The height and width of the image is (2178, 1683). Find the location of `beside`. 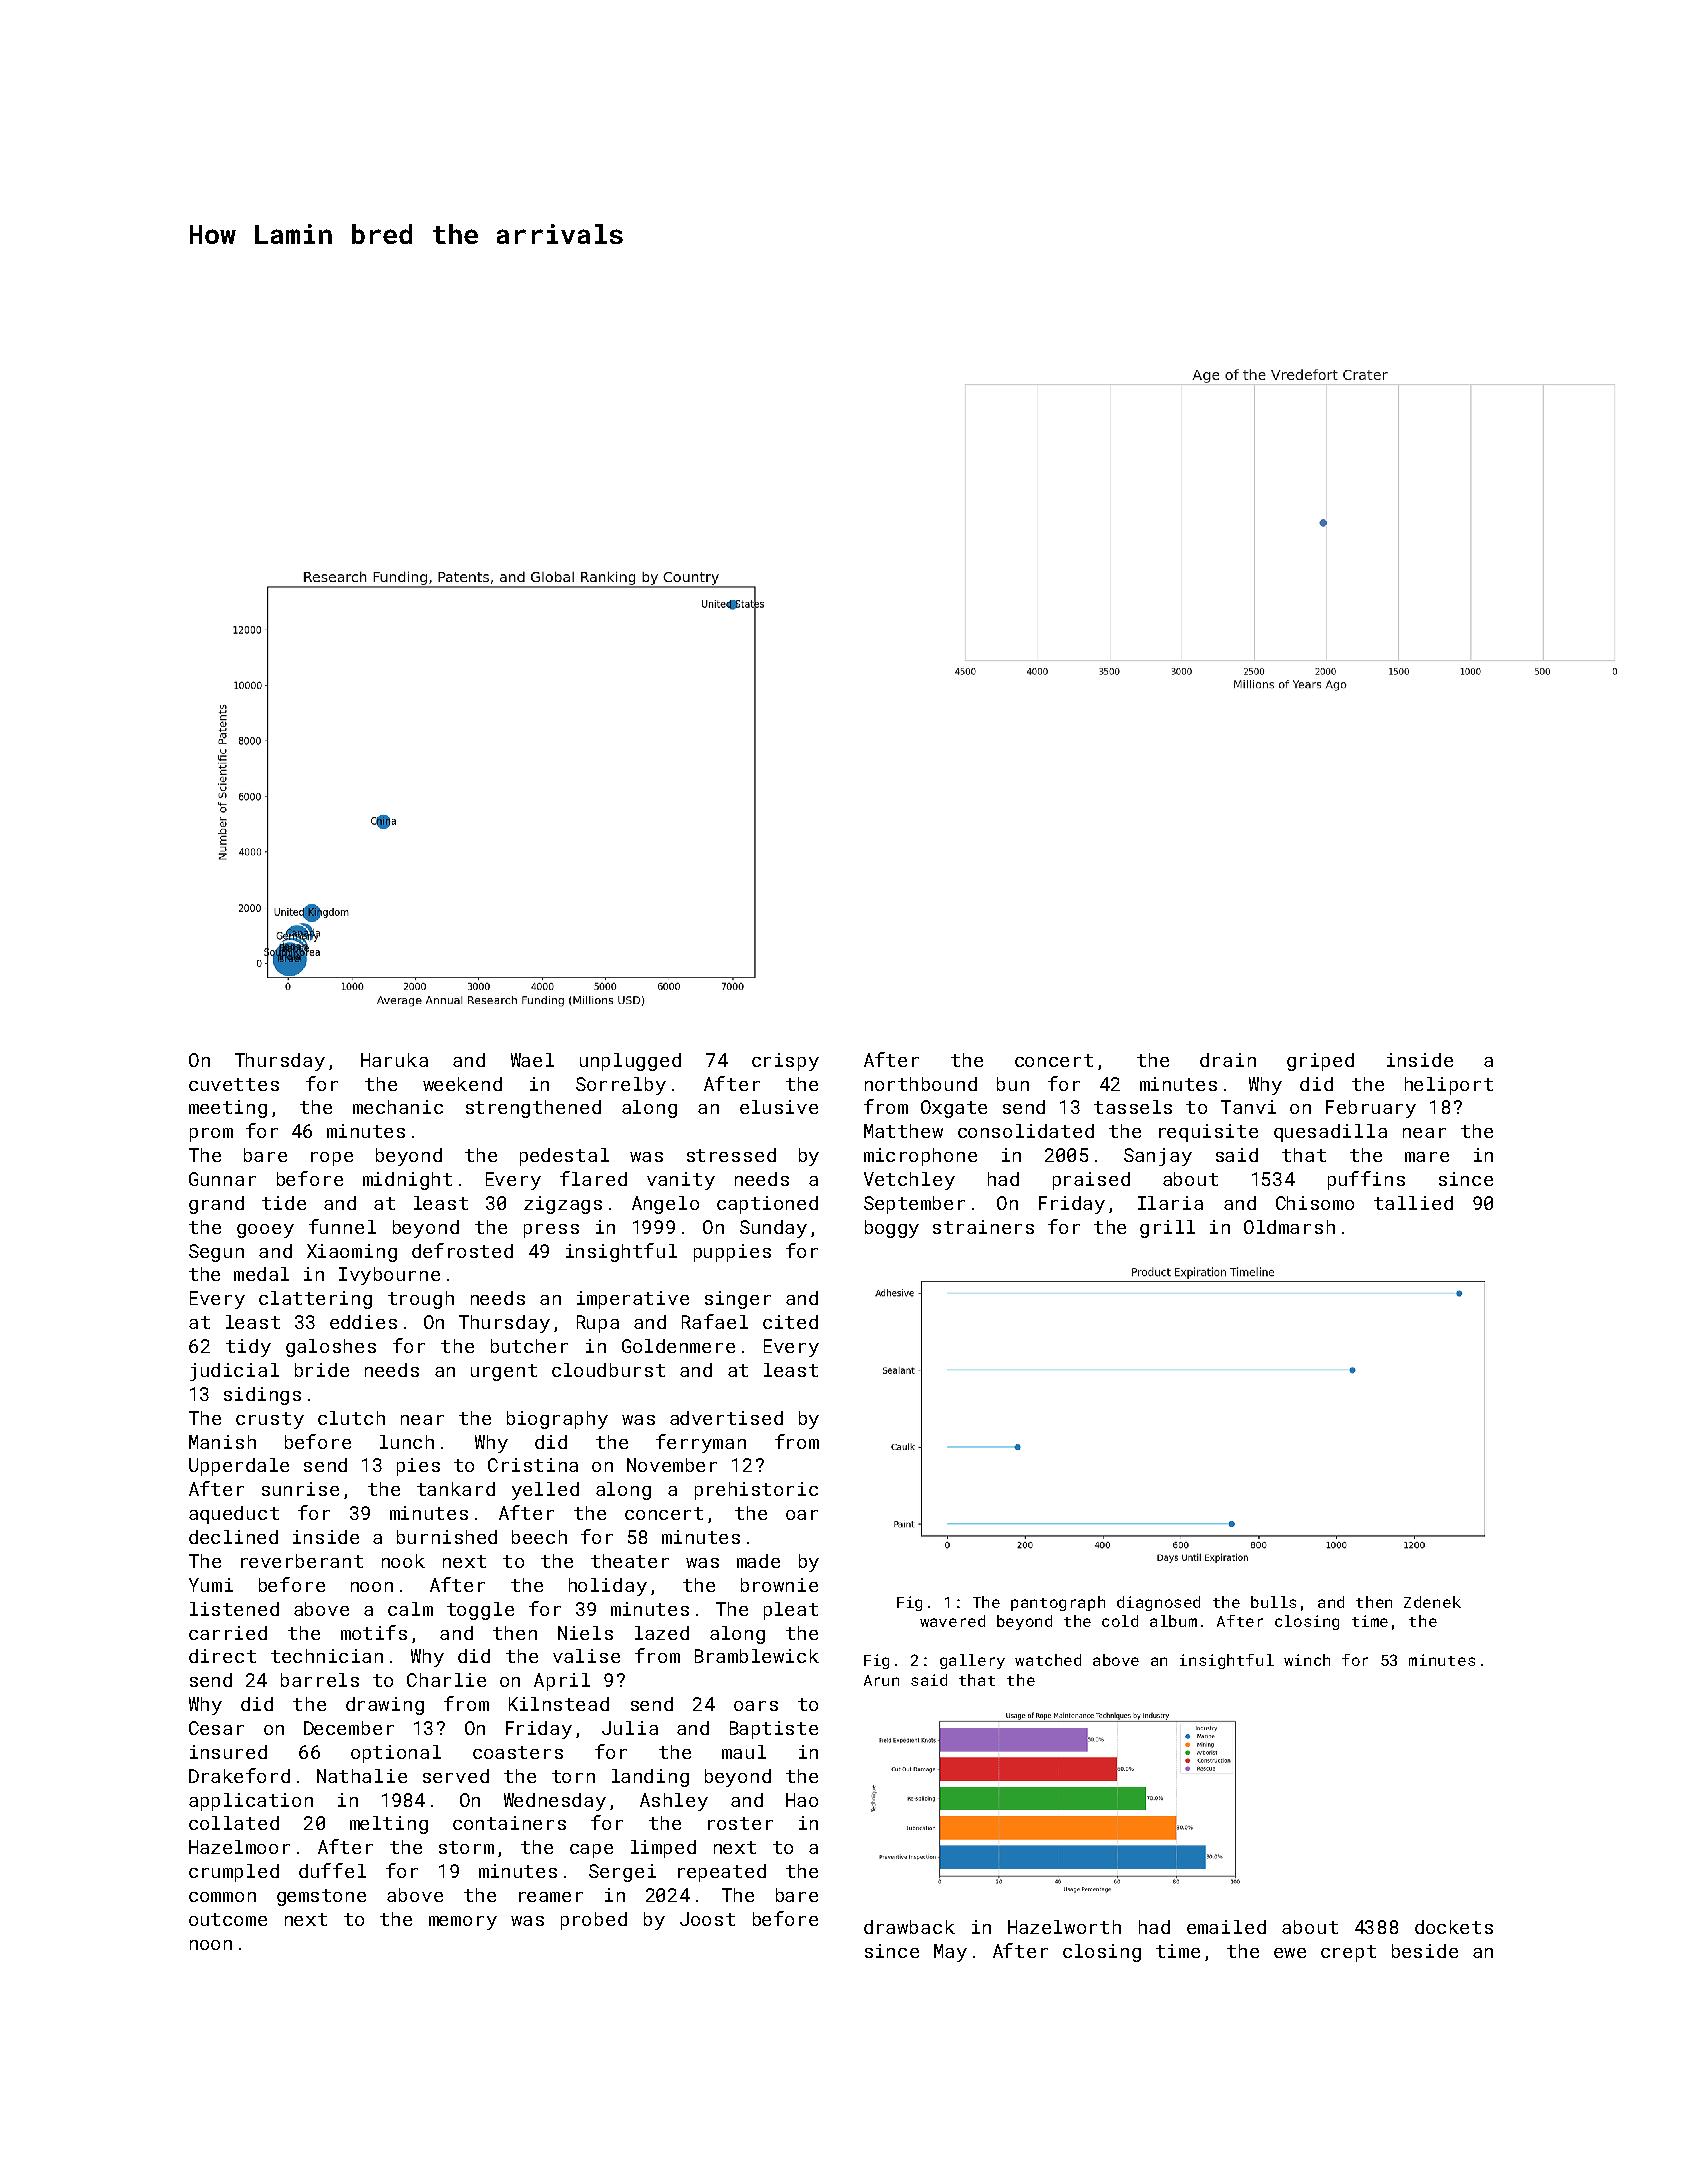

beside is located at coordinates (1425, 1951).
